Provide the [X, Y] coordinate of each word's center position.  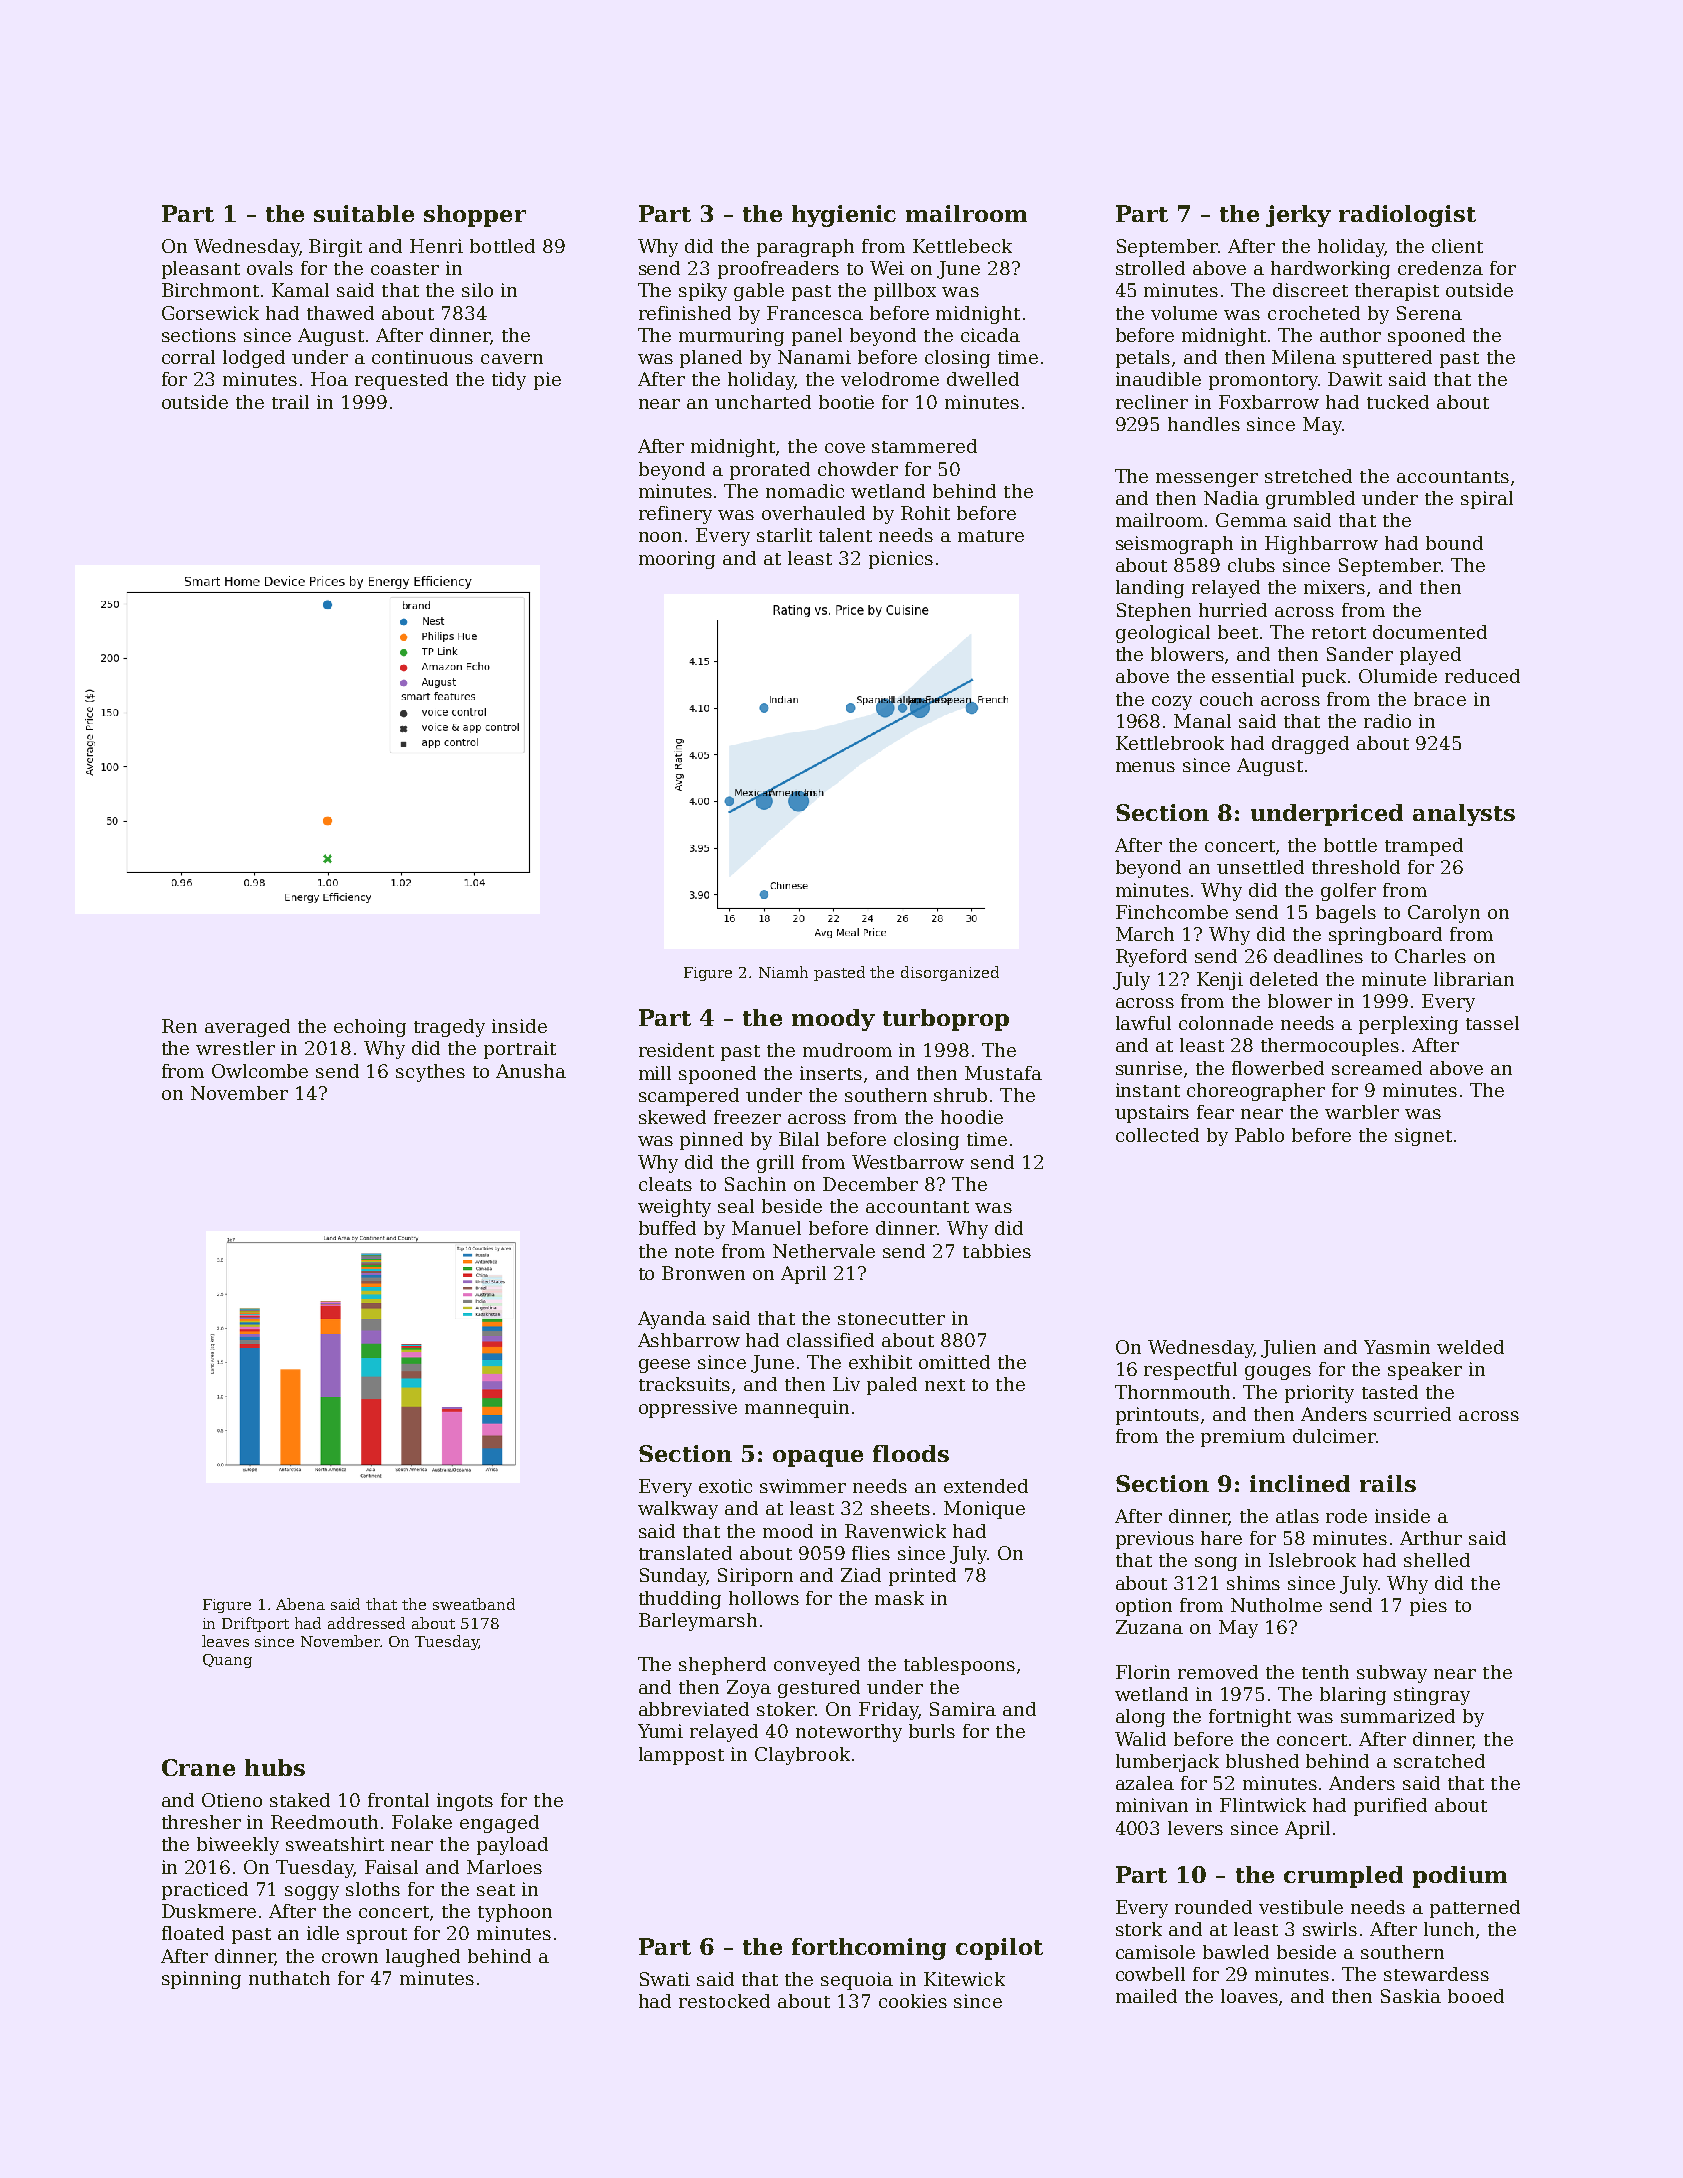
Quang [227, 1661]
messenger [1207, 480]
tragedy [449, 1028]
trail [290, 402]
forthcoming [869, 1949]
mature [991, 536]
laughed [423, 1958]
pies [1428, 1607]
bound [1454, 543]
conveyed [817, 1666]
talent [845, 535]
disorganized [950, 973]
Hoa [329, 379]
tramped [1424, 847]
